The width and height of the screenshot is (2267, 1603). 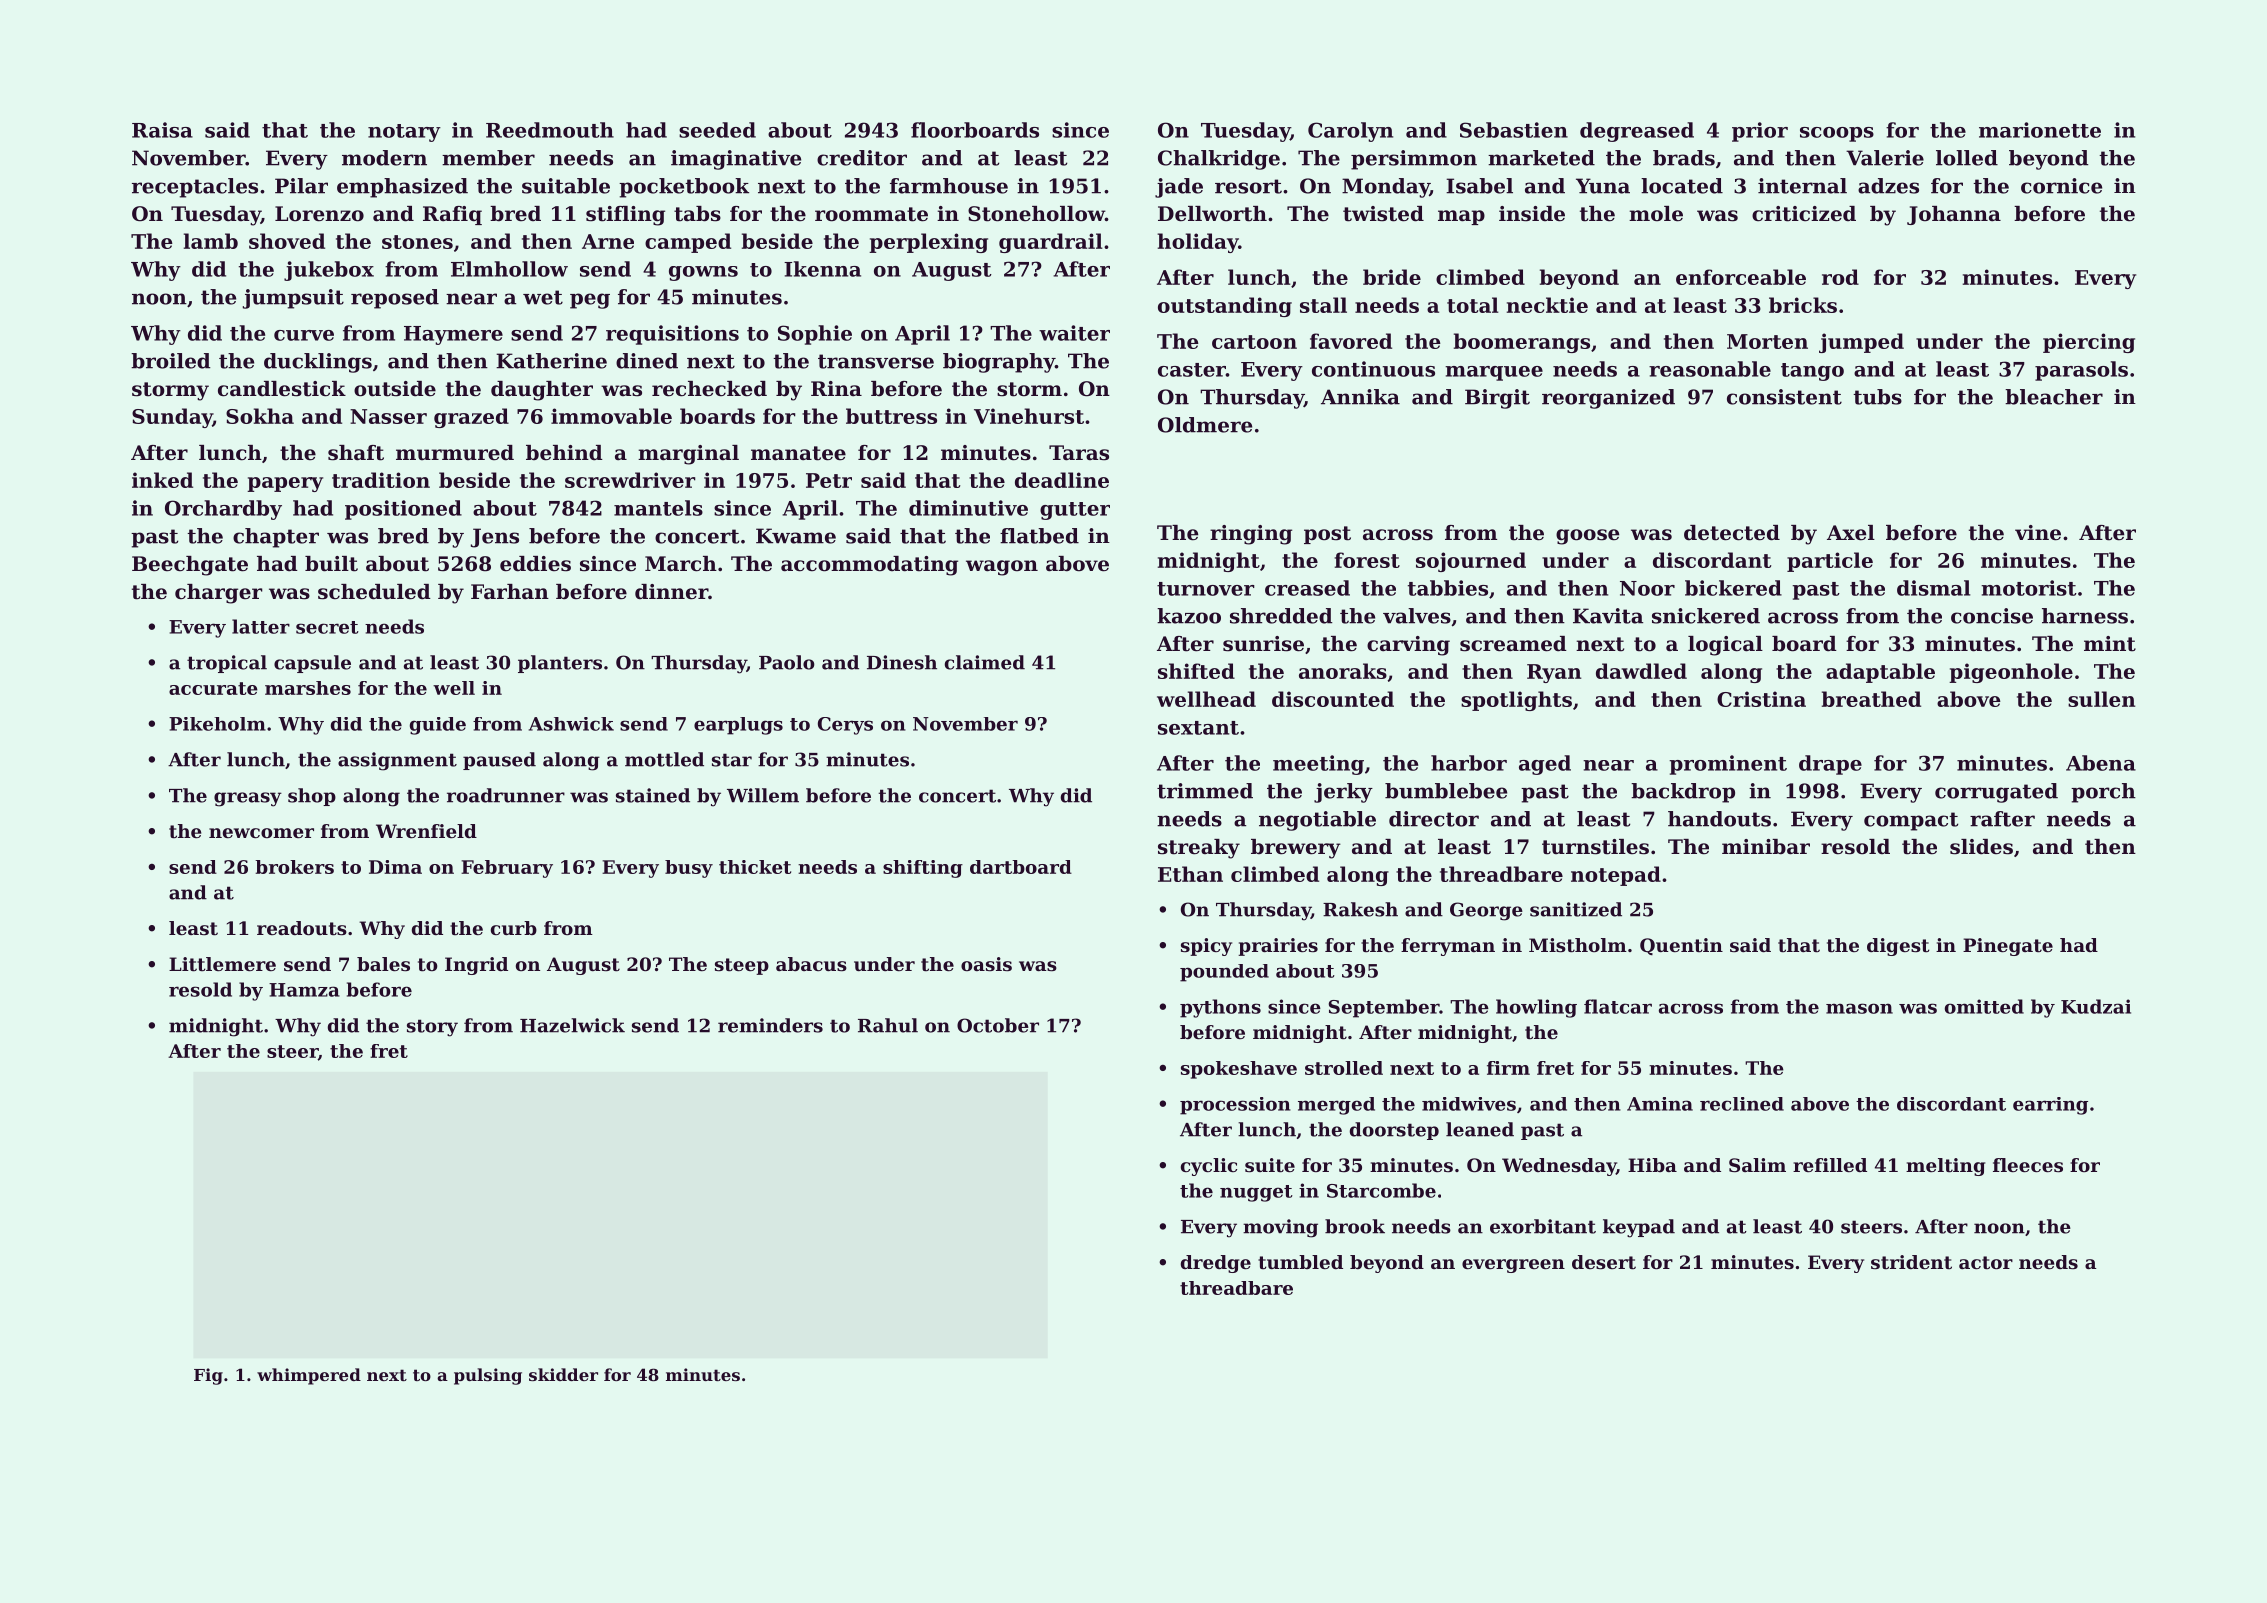 What do you see at coordinates (664, 759) in the screenshot?
I see `mottled` at bounding box center [664, 759].
